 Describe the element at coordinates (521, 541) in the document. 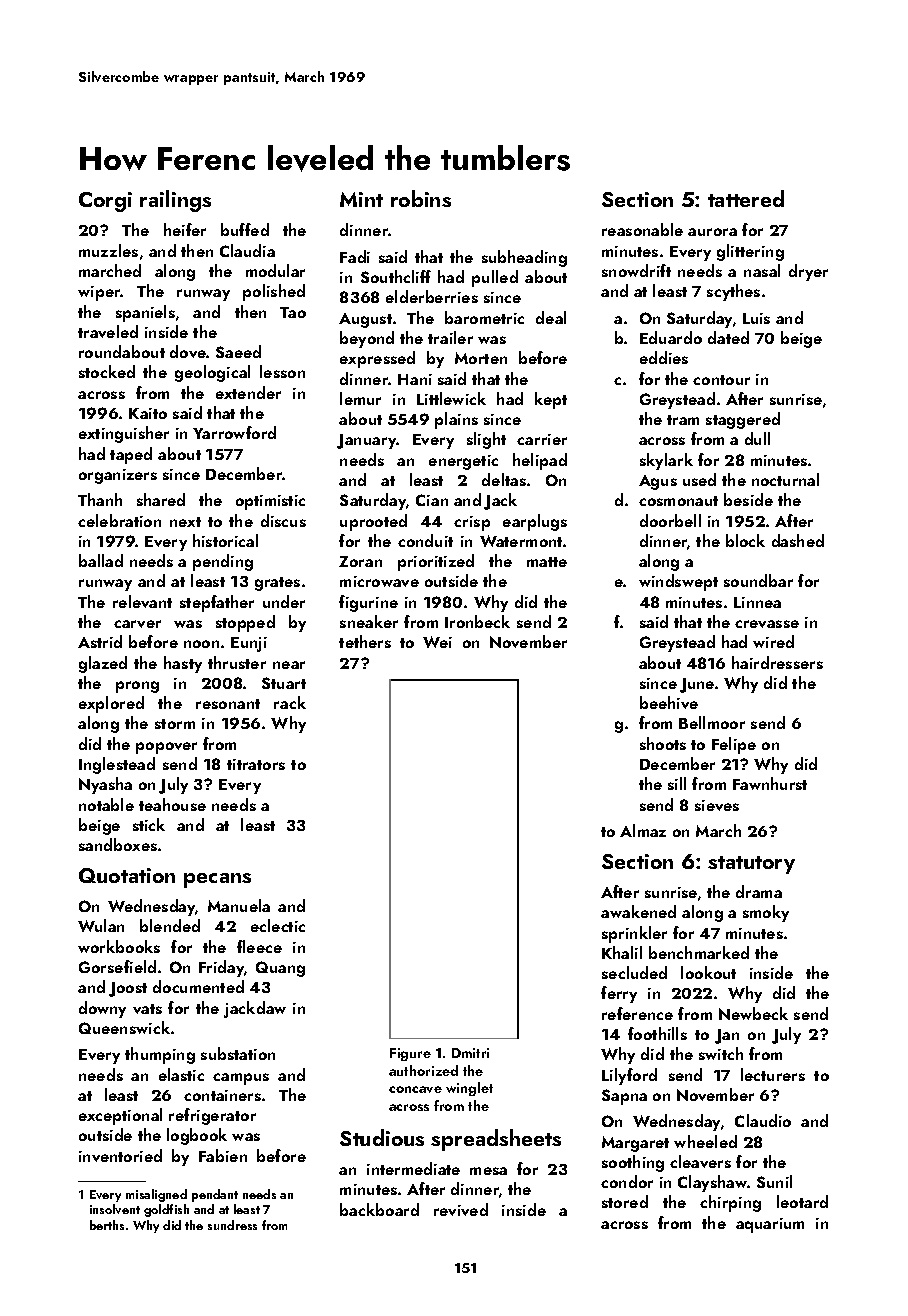

I see `Watermont` at that location.
